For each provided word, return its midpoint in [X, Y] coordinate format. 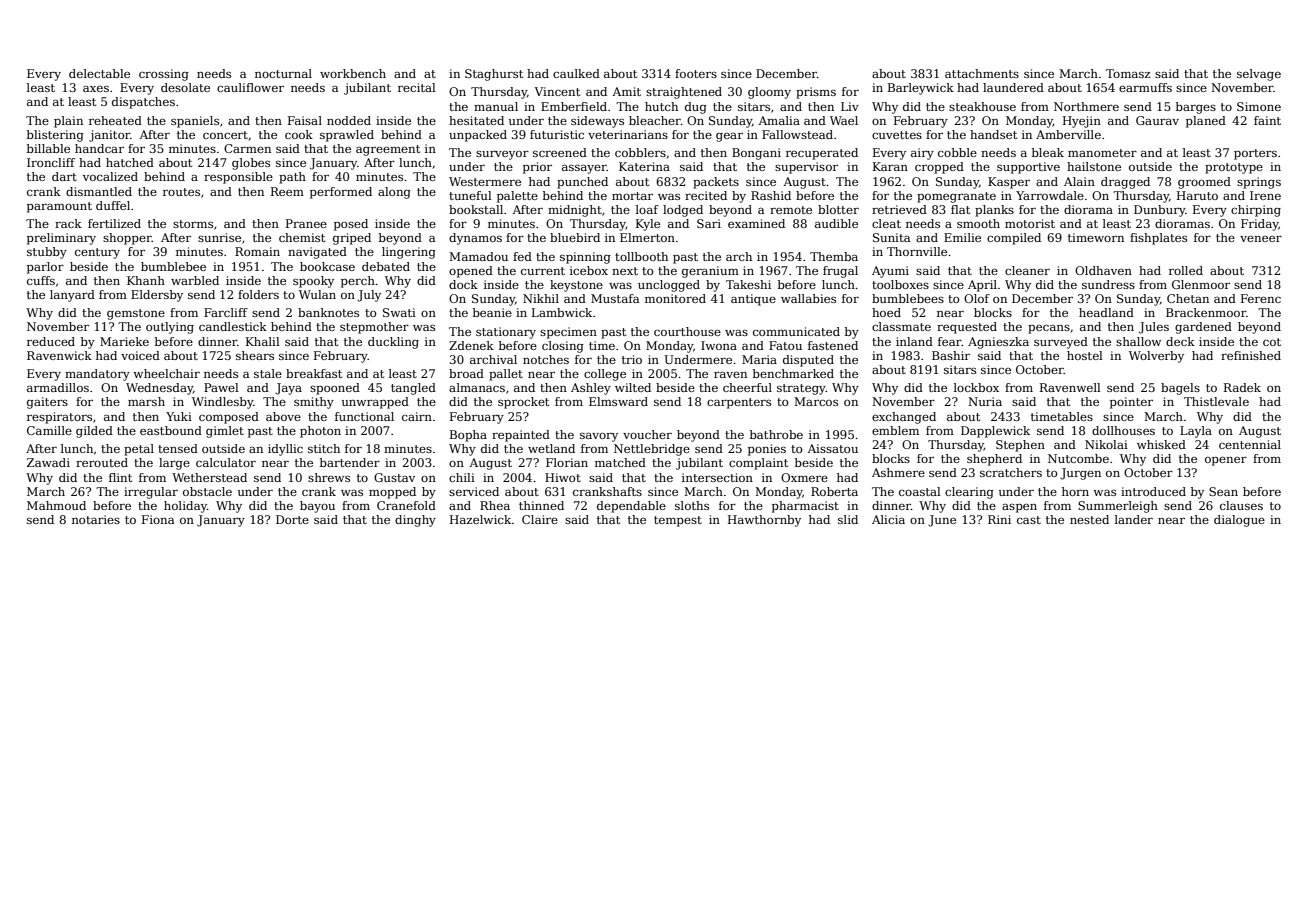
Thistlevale [1216, 401]
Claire [540, 519]
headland [1106, 312]
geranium [710, 272]
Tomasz [1128, 73]
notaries [96, 519]
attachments [982, 73]
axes [96, 89]
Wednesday [159, 389]
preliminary [61, 239]
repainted [521, 436]
